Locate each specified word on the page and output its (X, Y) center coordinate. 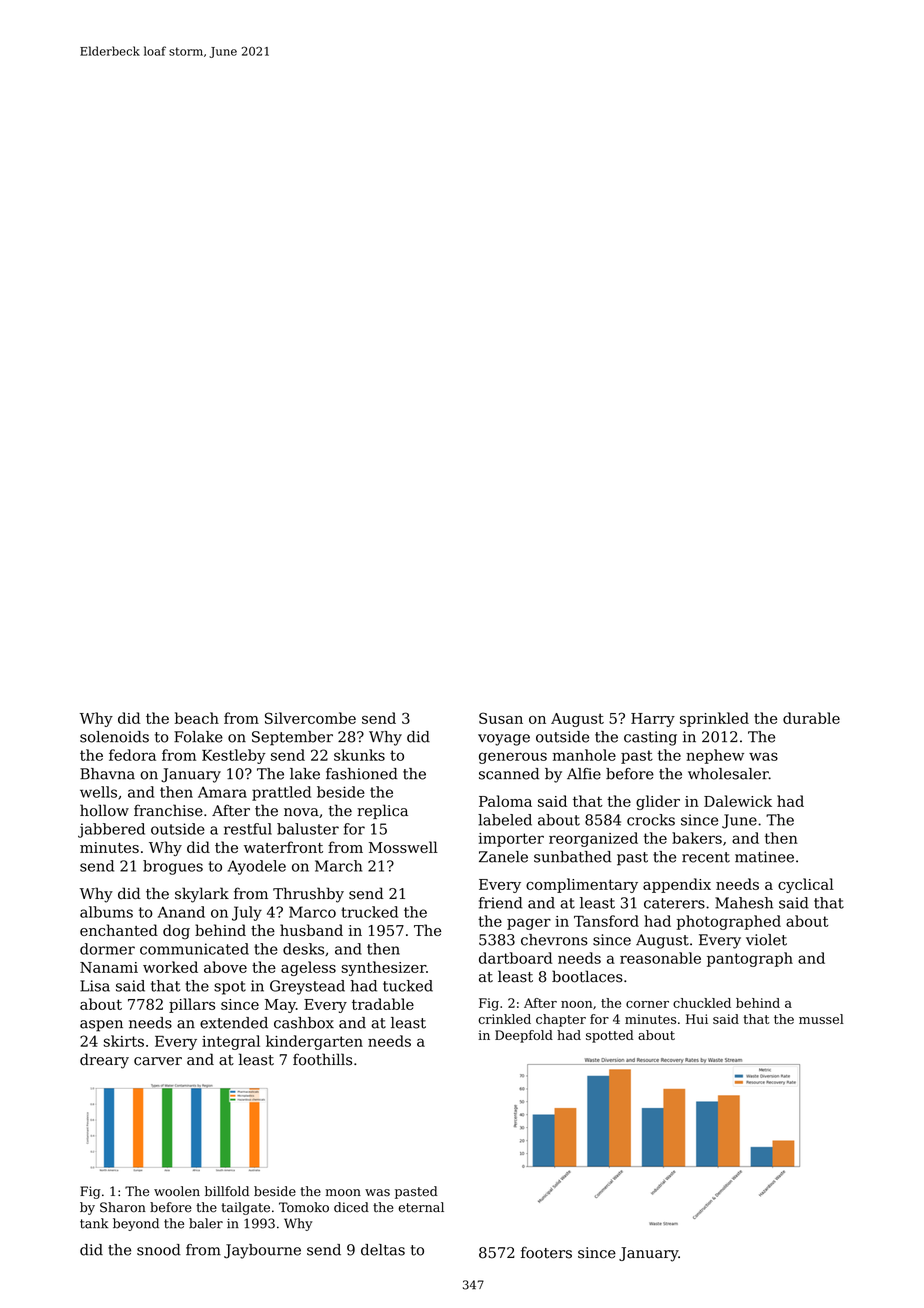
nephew (715, 756)
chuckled (702, 1003)
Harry (653, 720)
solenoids (114, 737)
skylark (202, 895)
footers (546, 1252)
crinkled (504, 1019)
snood (159, 1250)
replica (382, 811)
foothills (322, 1059)
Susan (501, 718)
